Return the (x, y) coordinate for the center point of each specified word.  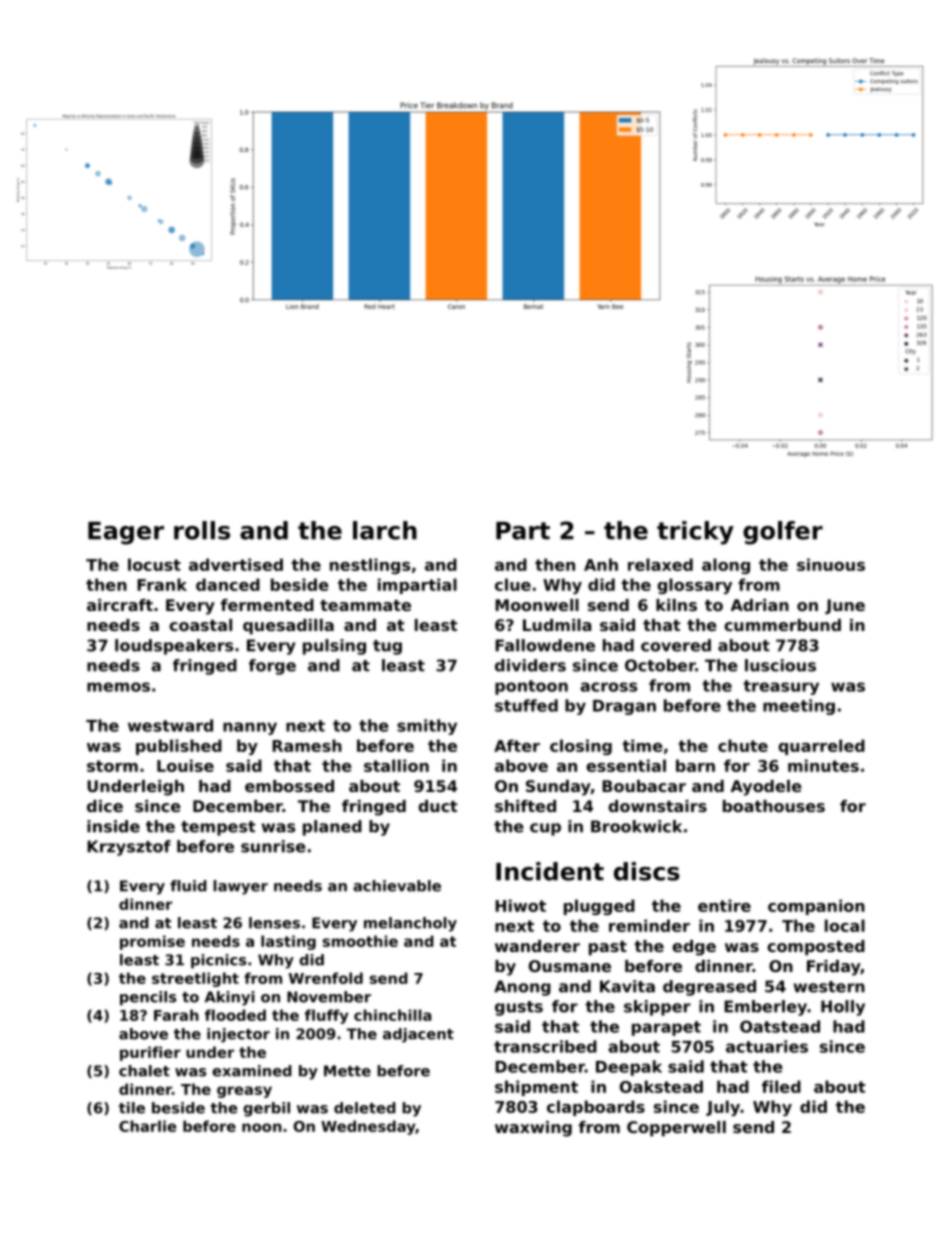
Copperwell (676, 1129)
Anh (601, 564)
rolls (202, 530)
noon (262, 1127)
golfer (783, 533)
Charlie (147, 1126)
